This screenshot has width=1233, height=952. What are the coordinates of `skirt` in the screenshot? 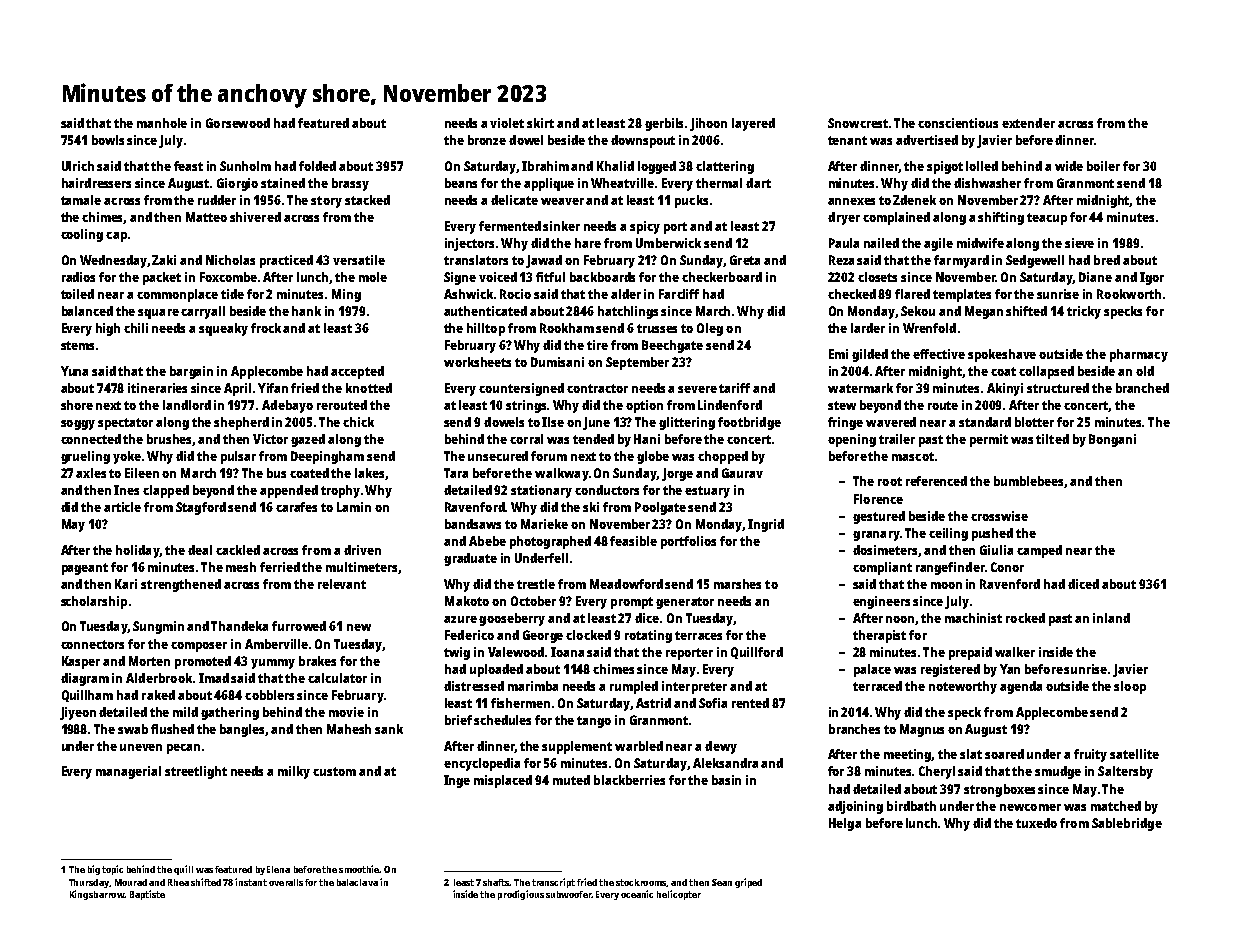 It's located at (540, 123).
